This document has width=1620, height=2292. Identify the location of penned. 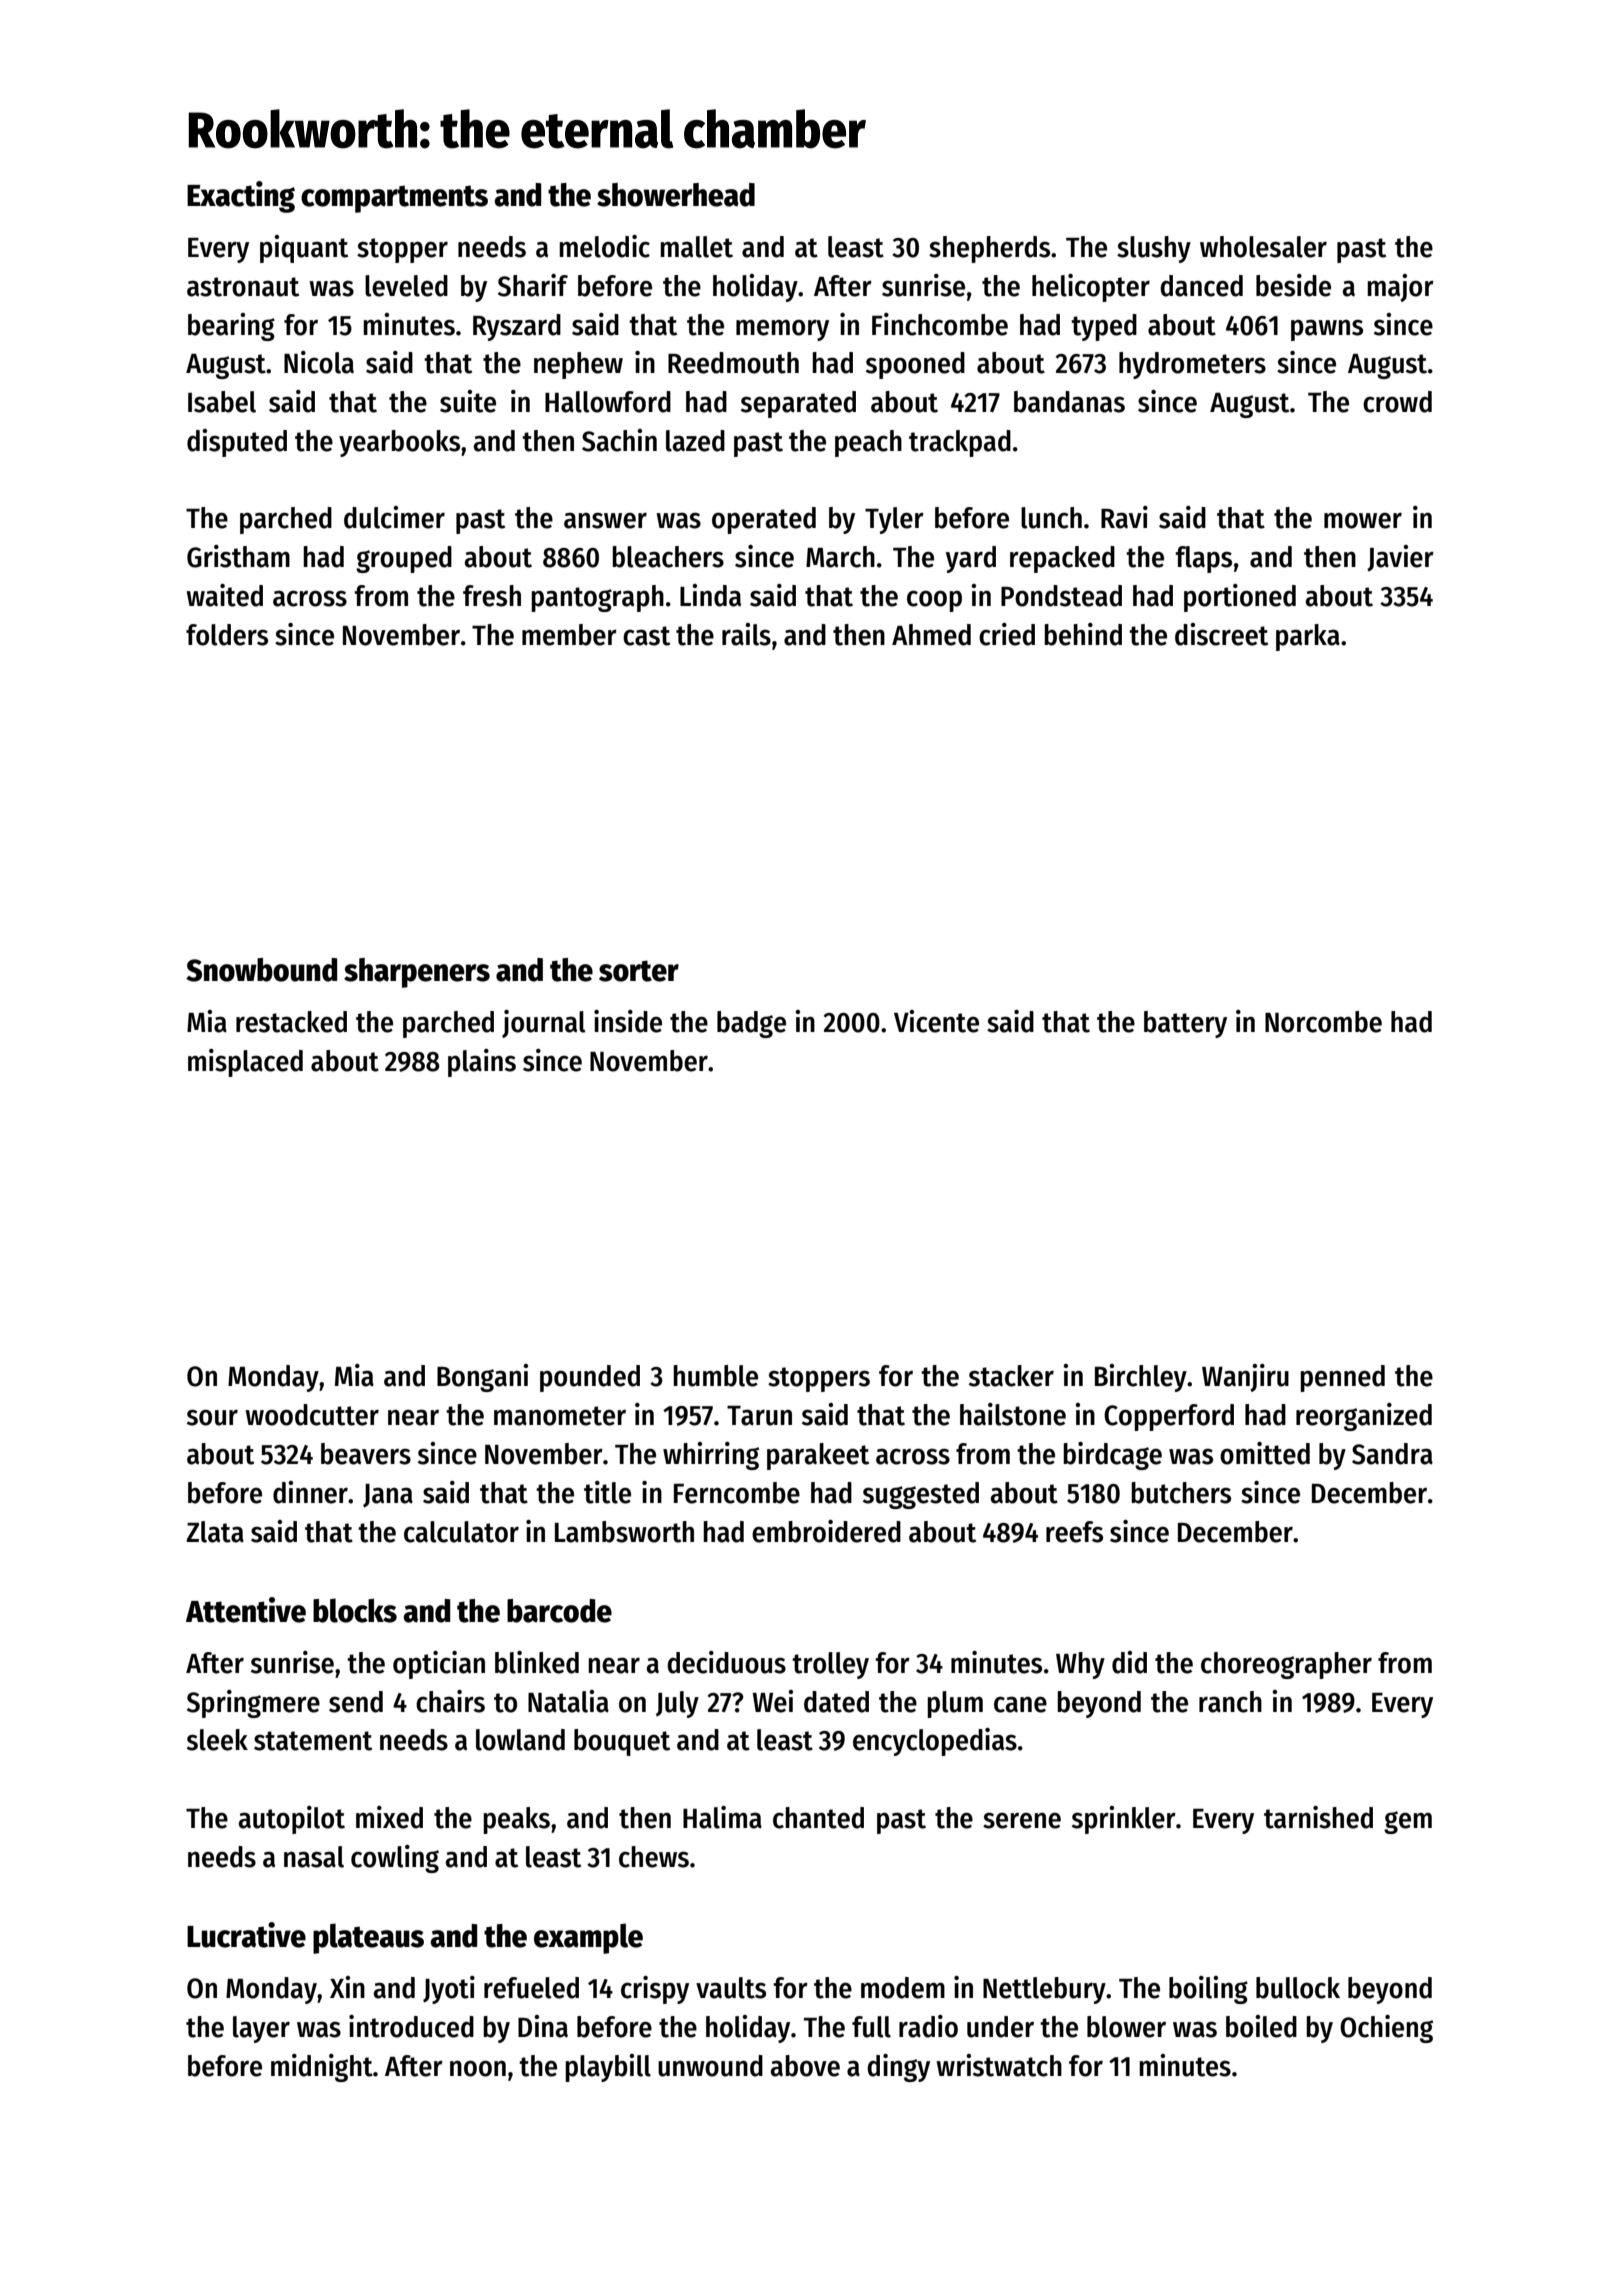
(1342, 1378).
